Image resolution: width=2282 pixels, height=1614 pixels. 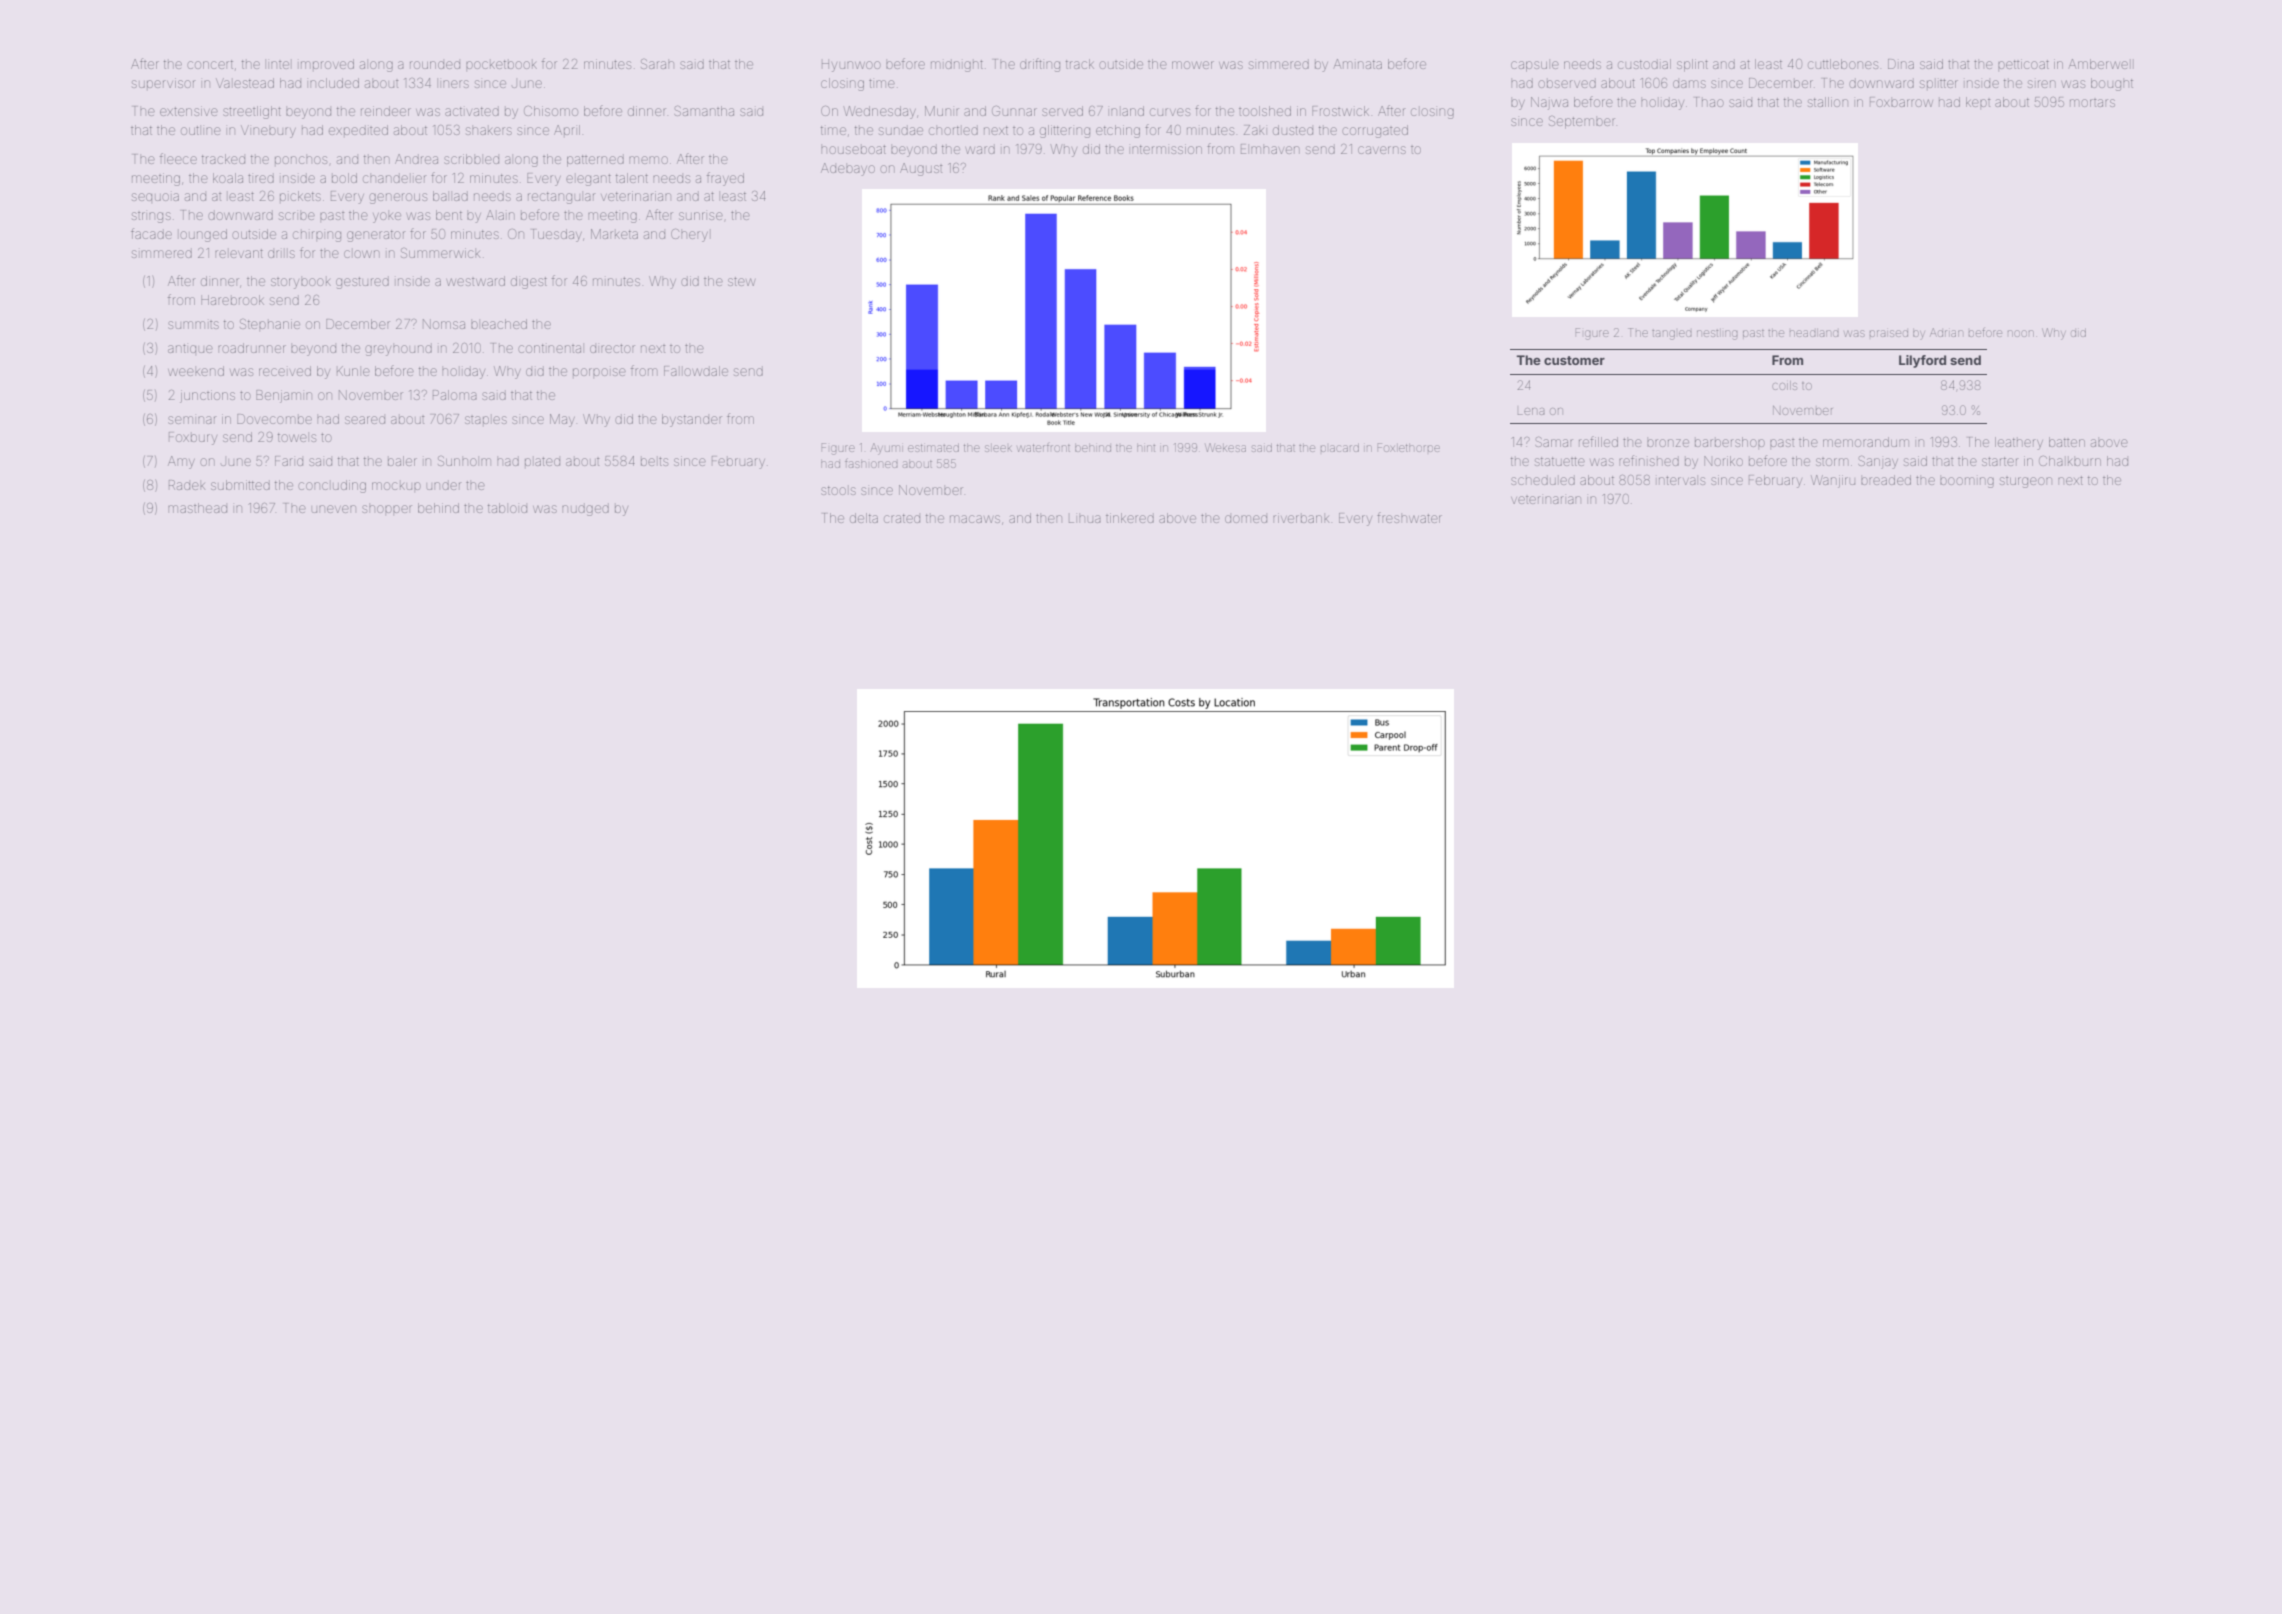 What do you see at coordinates (1574, 360) in the document?
I see `customer` at bounding box center [1574, 360].
